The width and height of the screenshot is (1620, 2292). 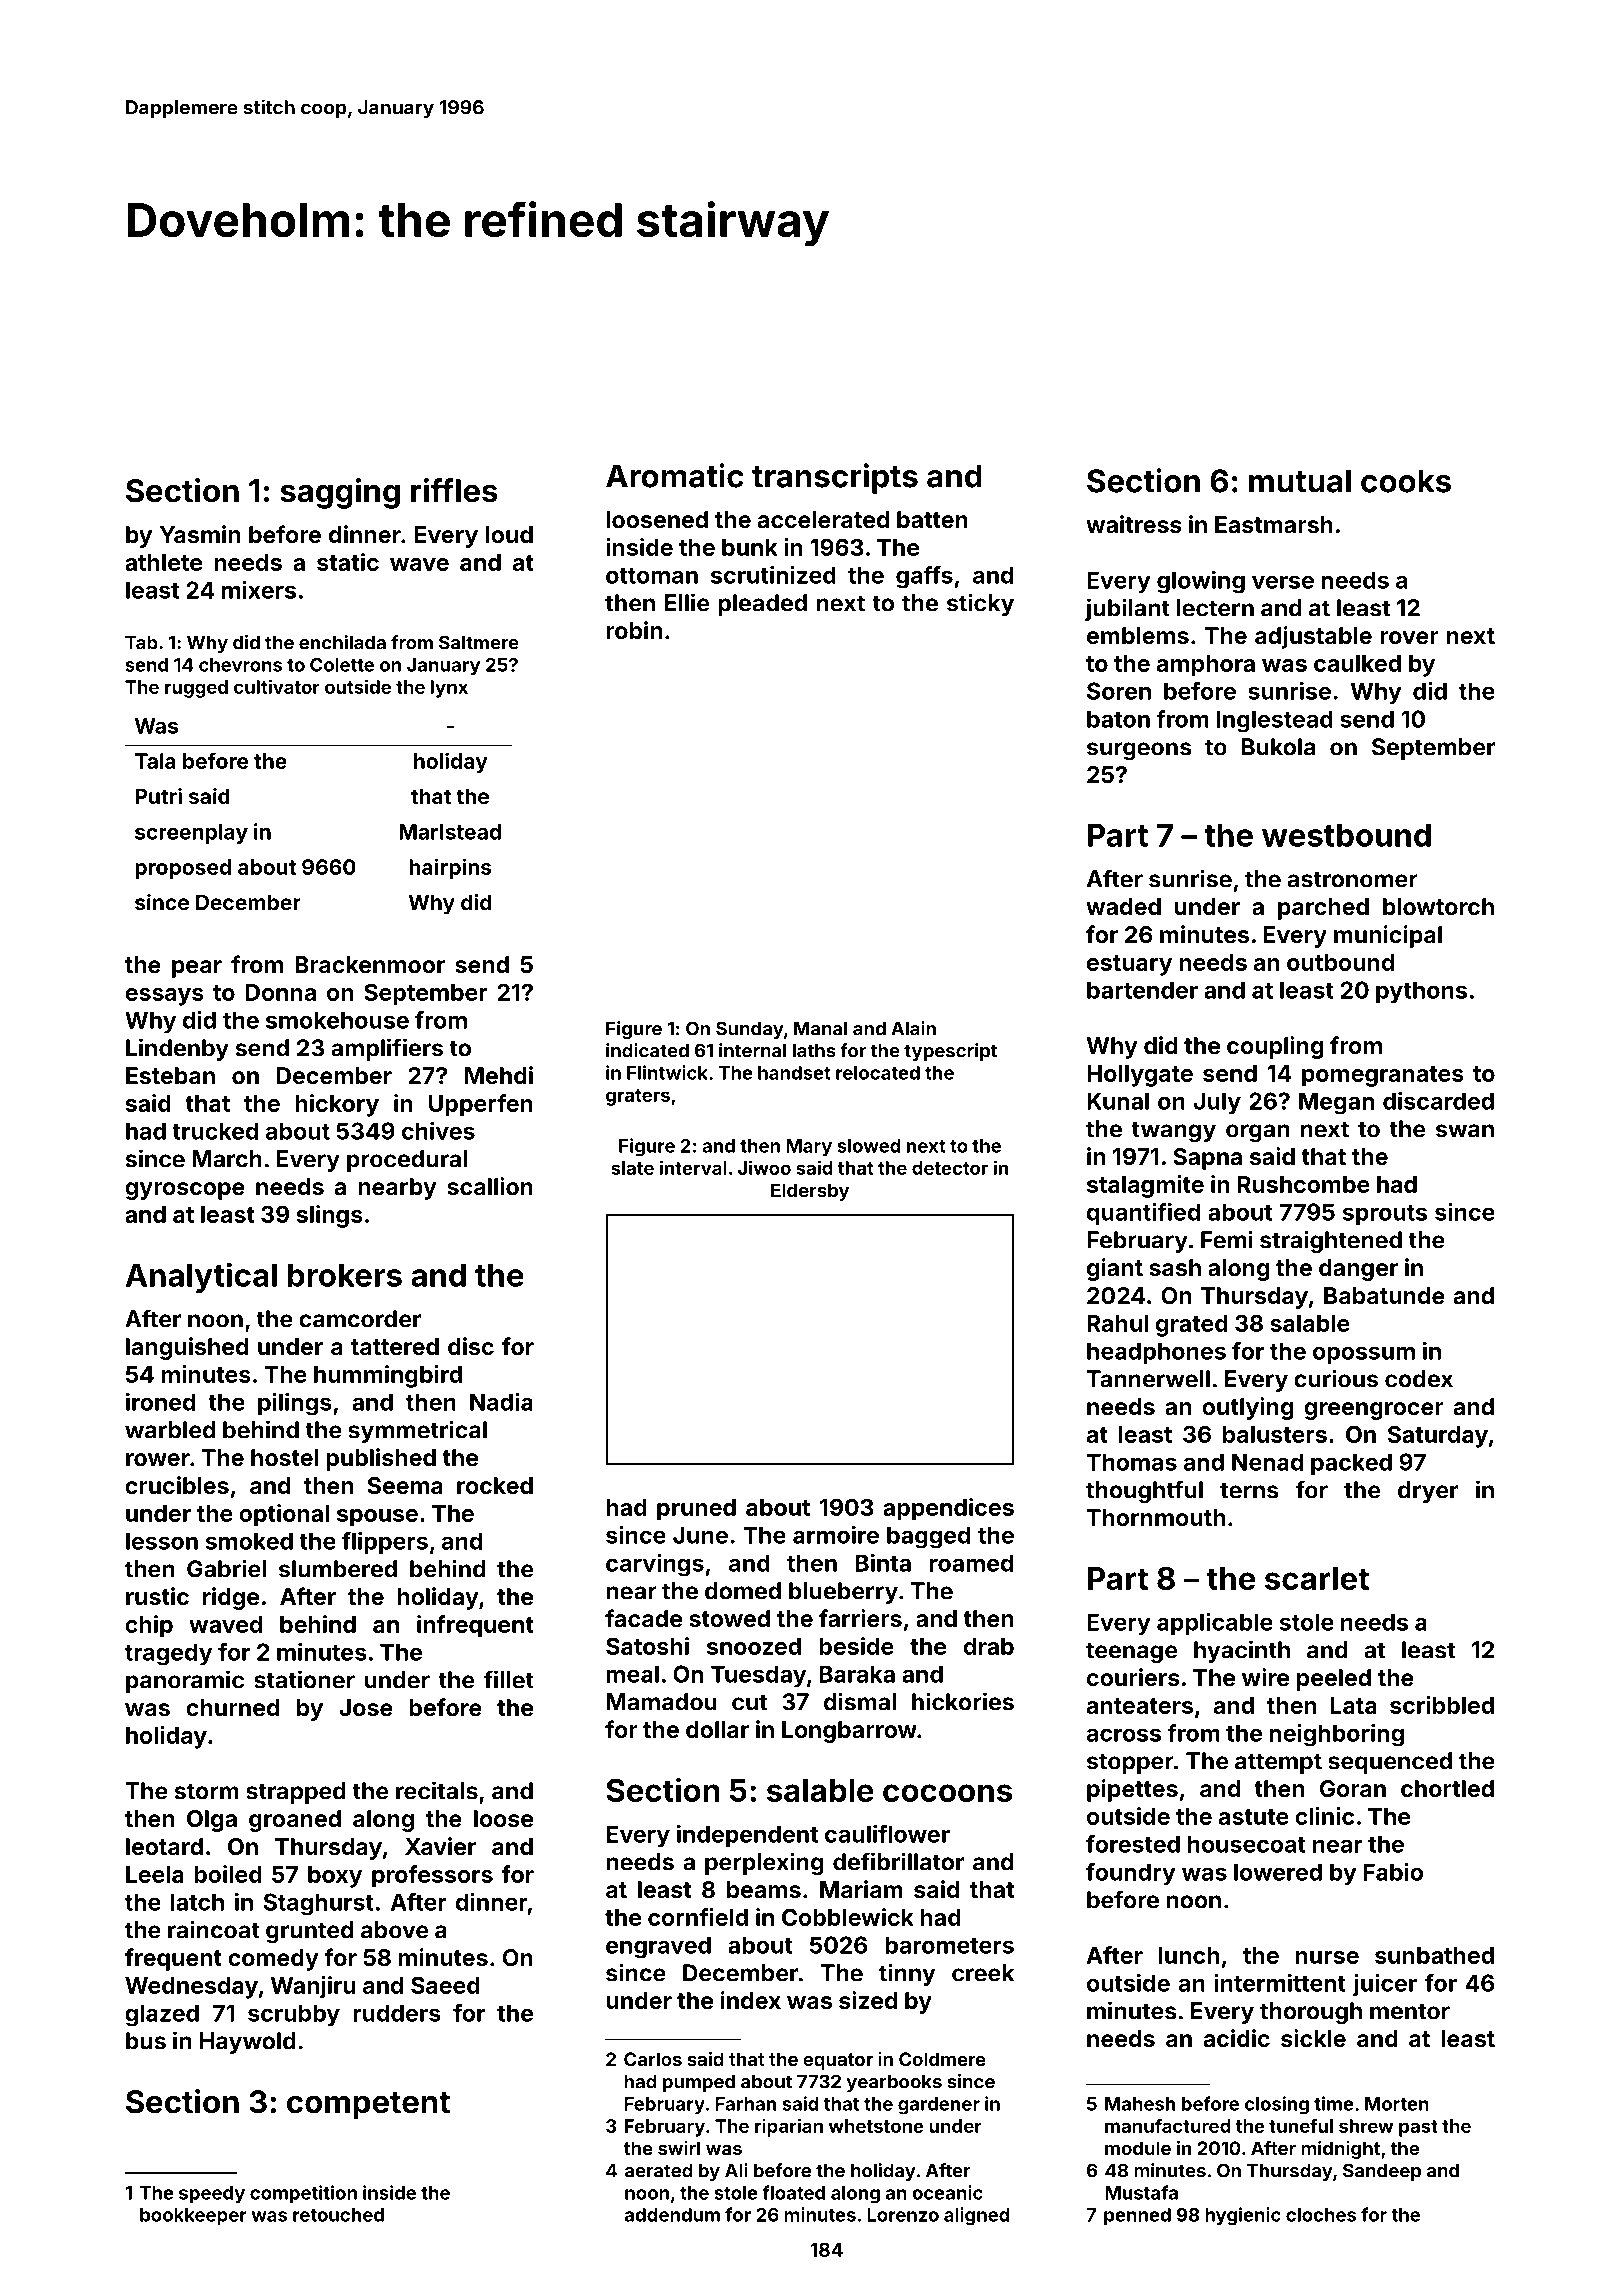 I want to click on sprouts, so click(x=1385, y=1215).
